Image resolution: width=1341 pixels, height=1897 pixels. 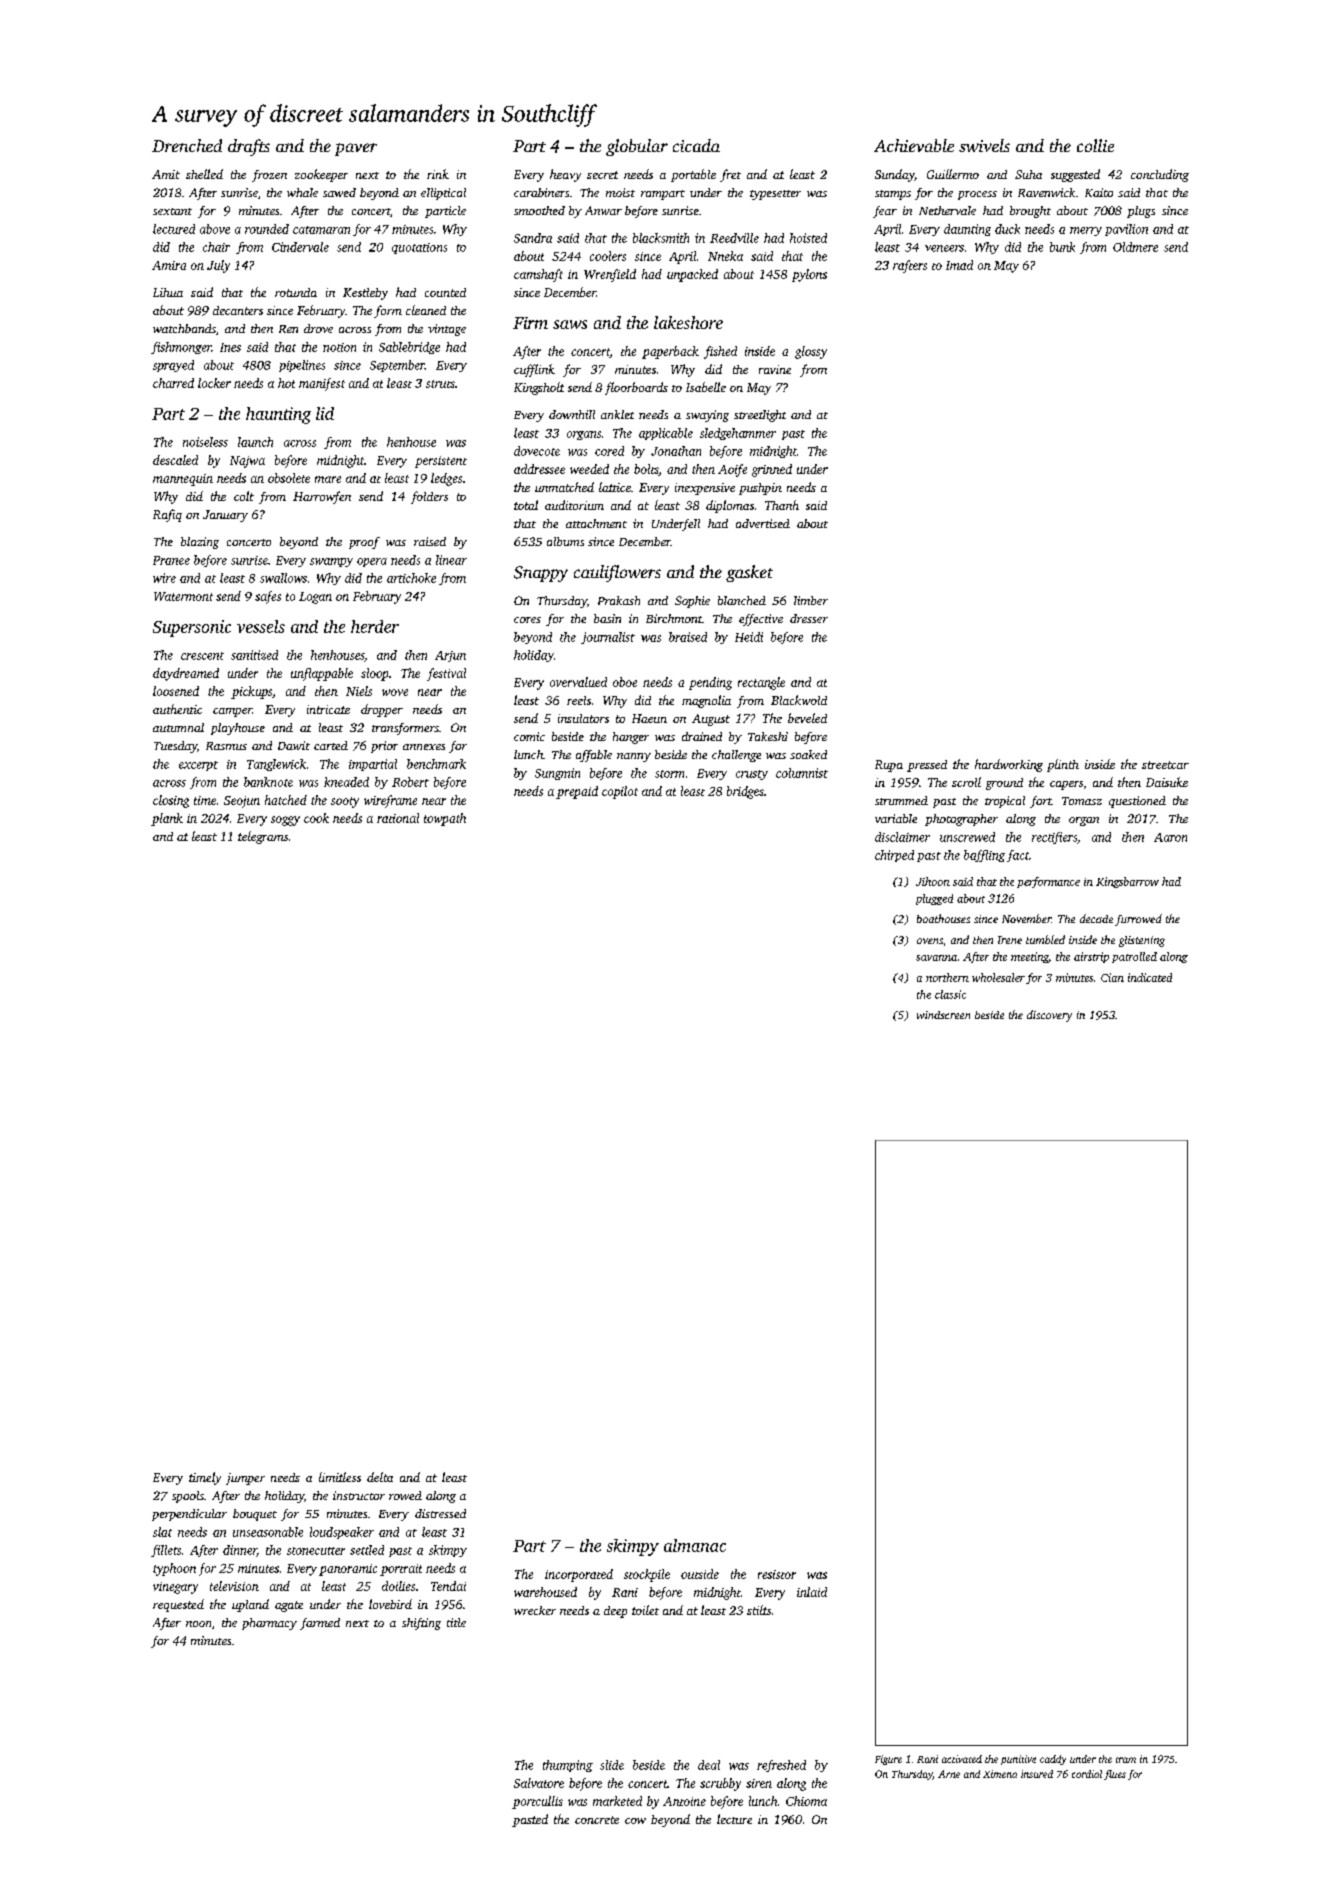 I want to click on Drenched, so click(x=187, y=145).
